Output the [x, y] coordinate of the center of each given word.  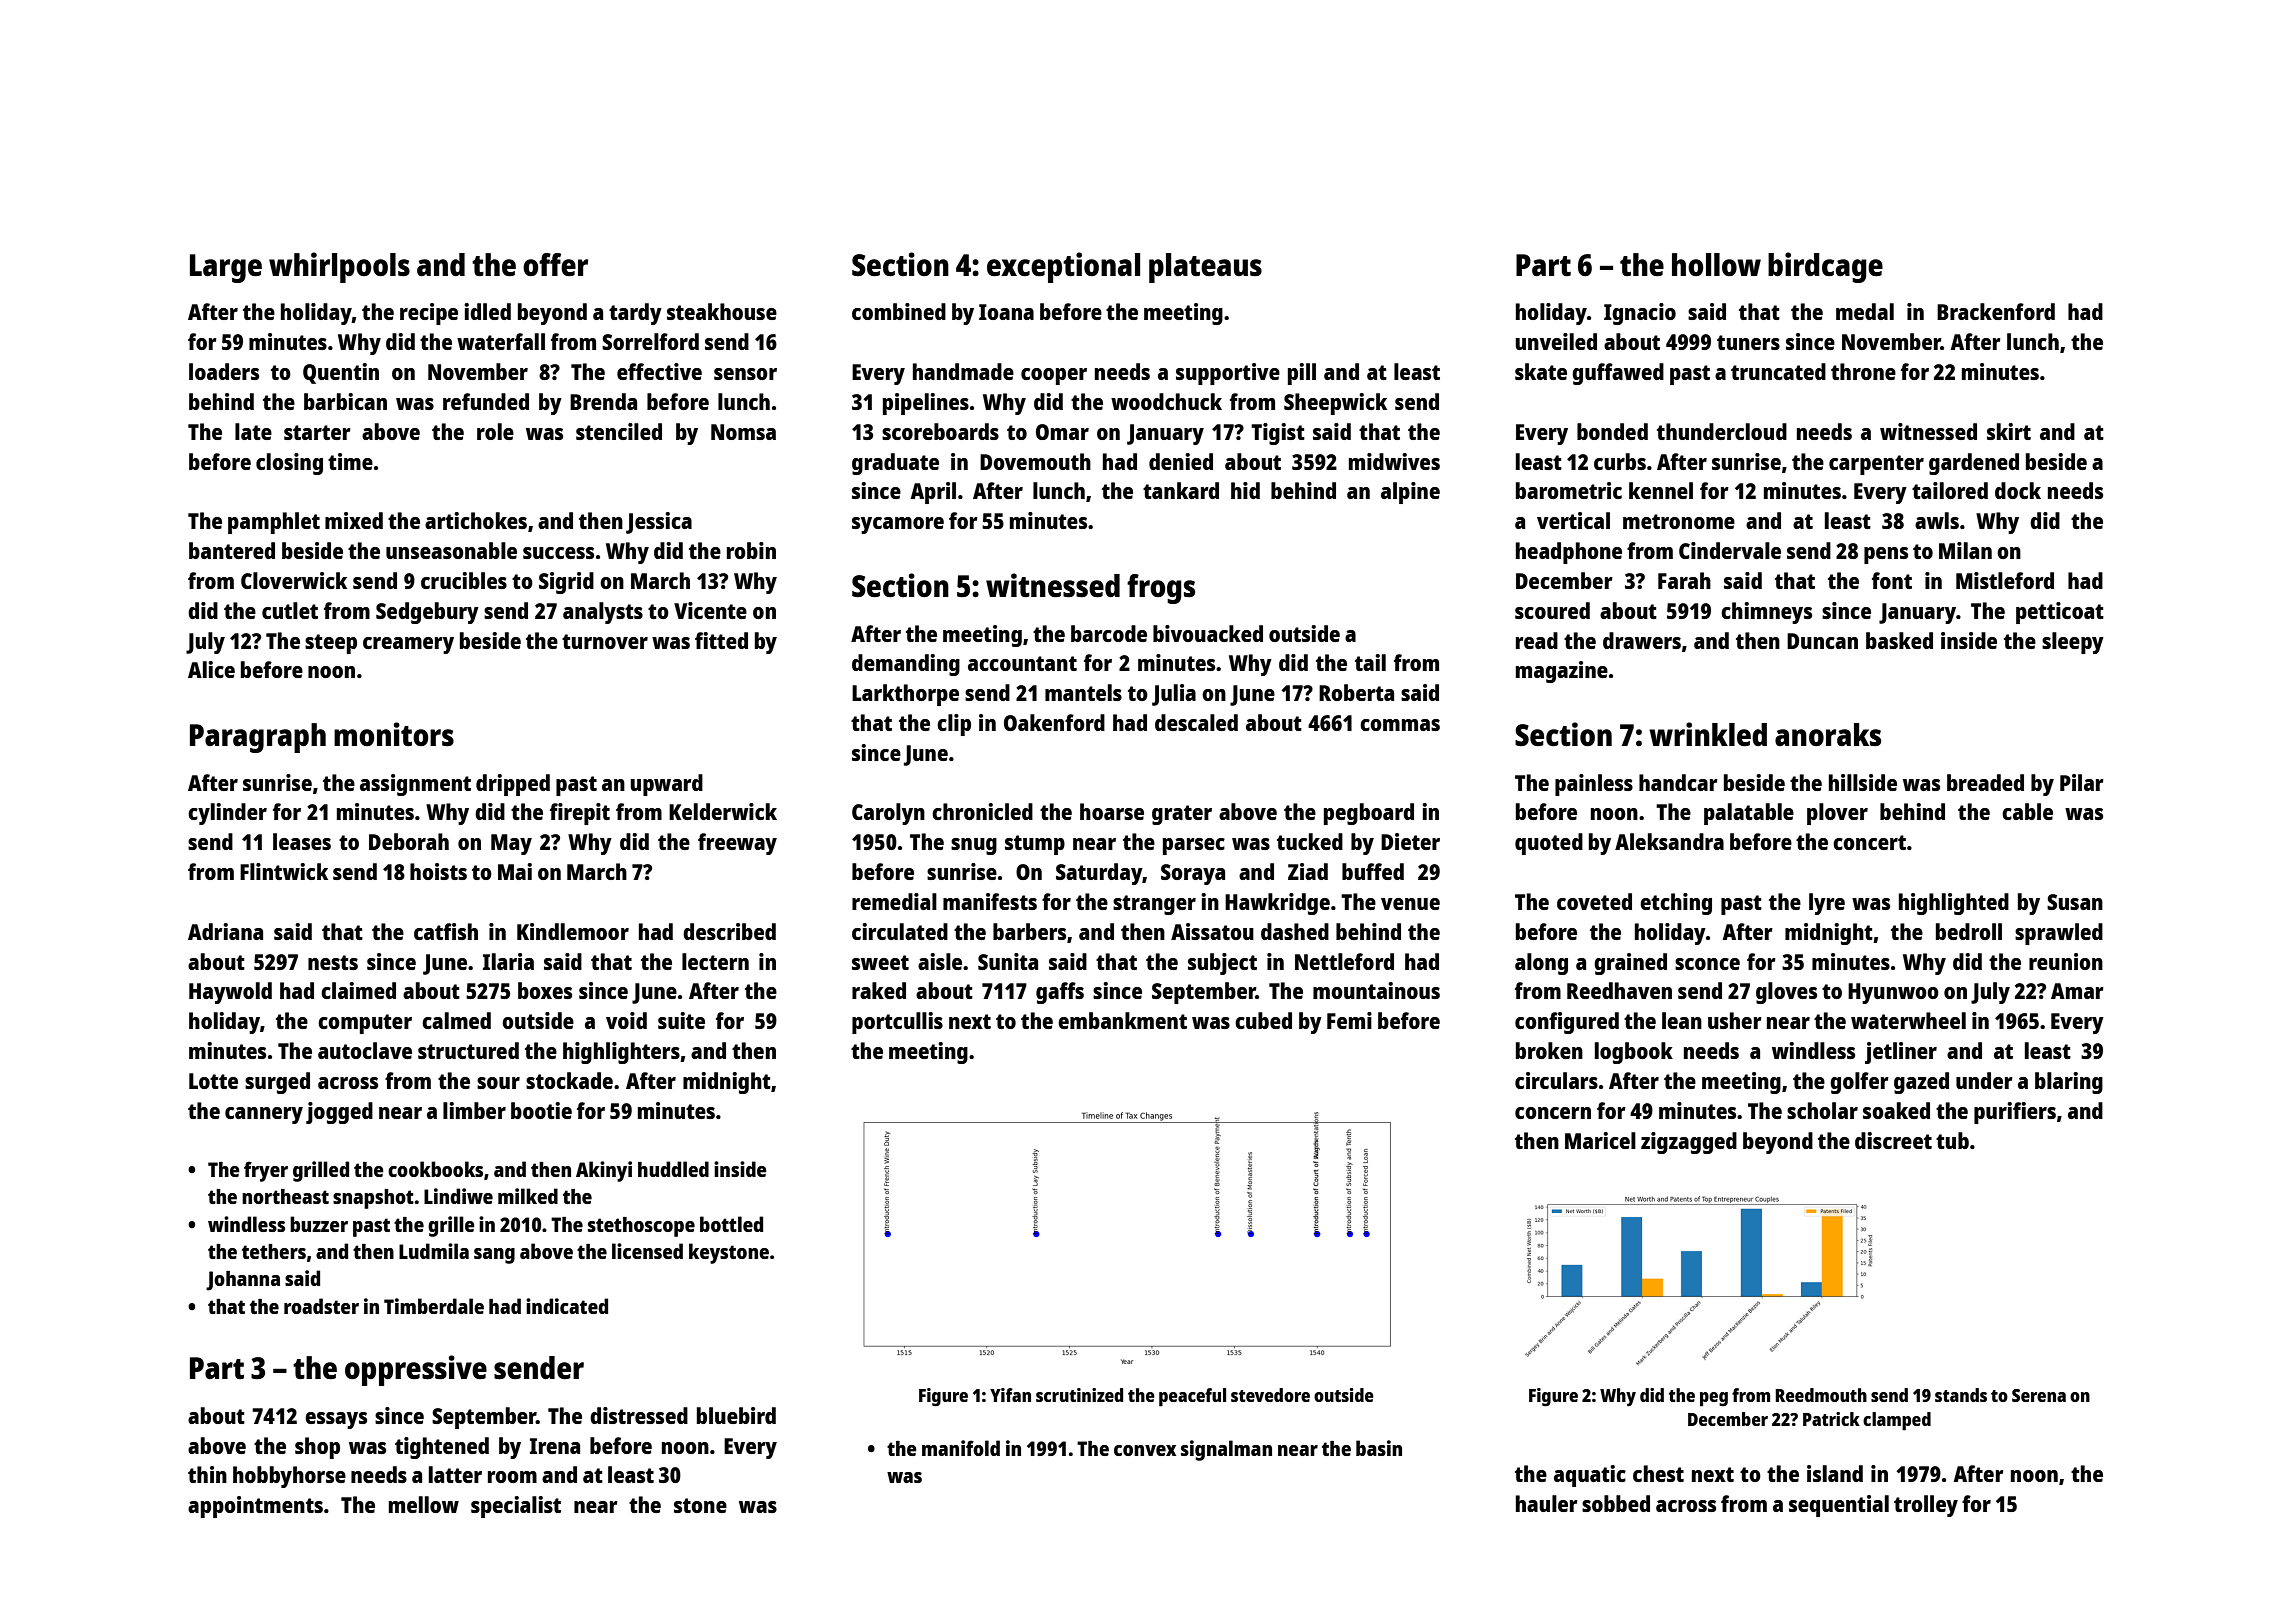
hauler [1547, 1503]
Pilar [2082, 782]
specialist [516, 1507]
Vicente [710, 610]
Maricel [1600, 1140]
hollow [1716, 264]
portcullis [897, 1023]
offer [555, 264]
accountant [1022, 663]
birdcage [1825, 267]
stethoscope [641, 1227]
